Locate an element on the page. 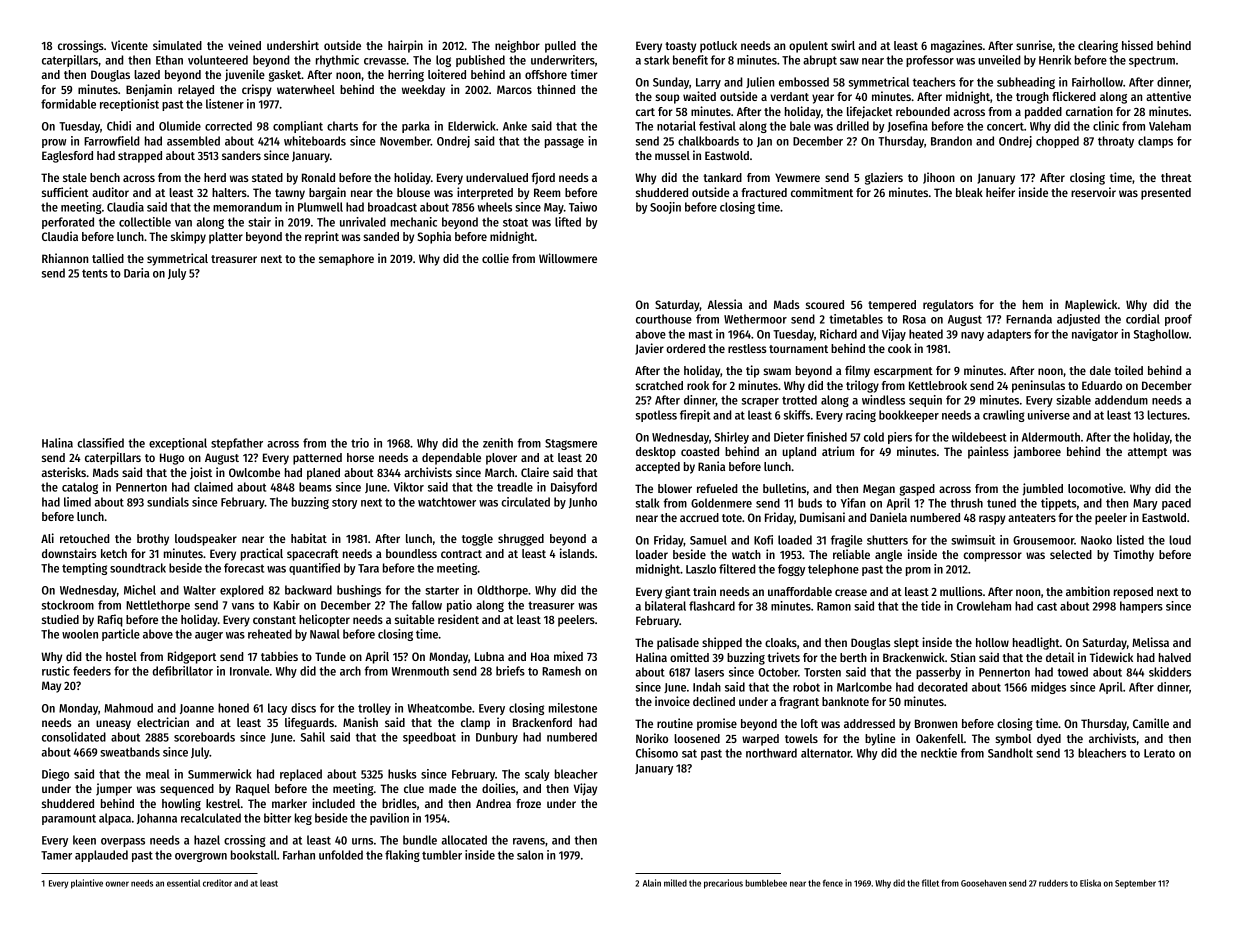  Crowleham is located at coordinates (984, 606).
